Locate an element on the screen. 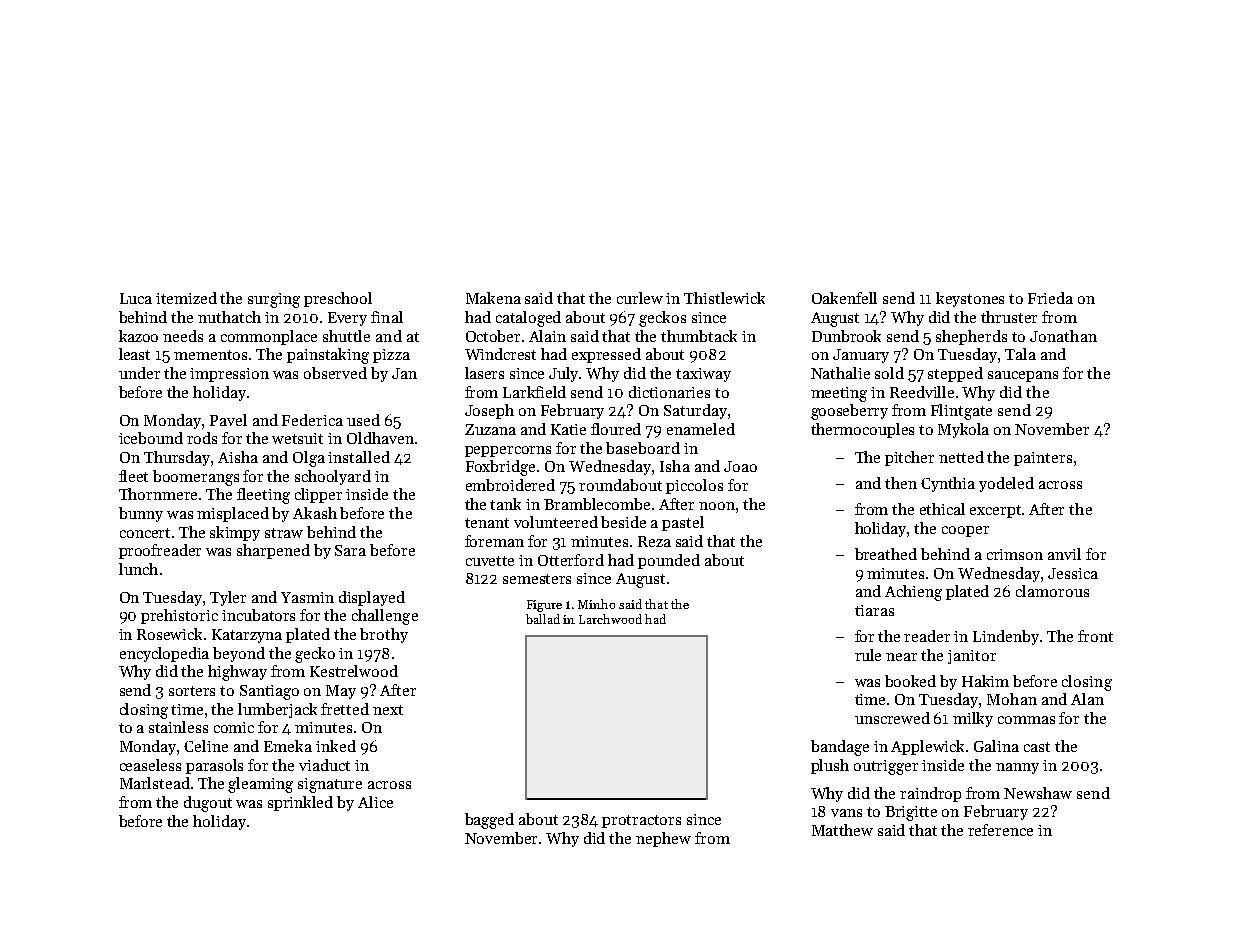 This screenshot has width=1233, height=952. Thistlewick is located at coordinates (724, 298).
